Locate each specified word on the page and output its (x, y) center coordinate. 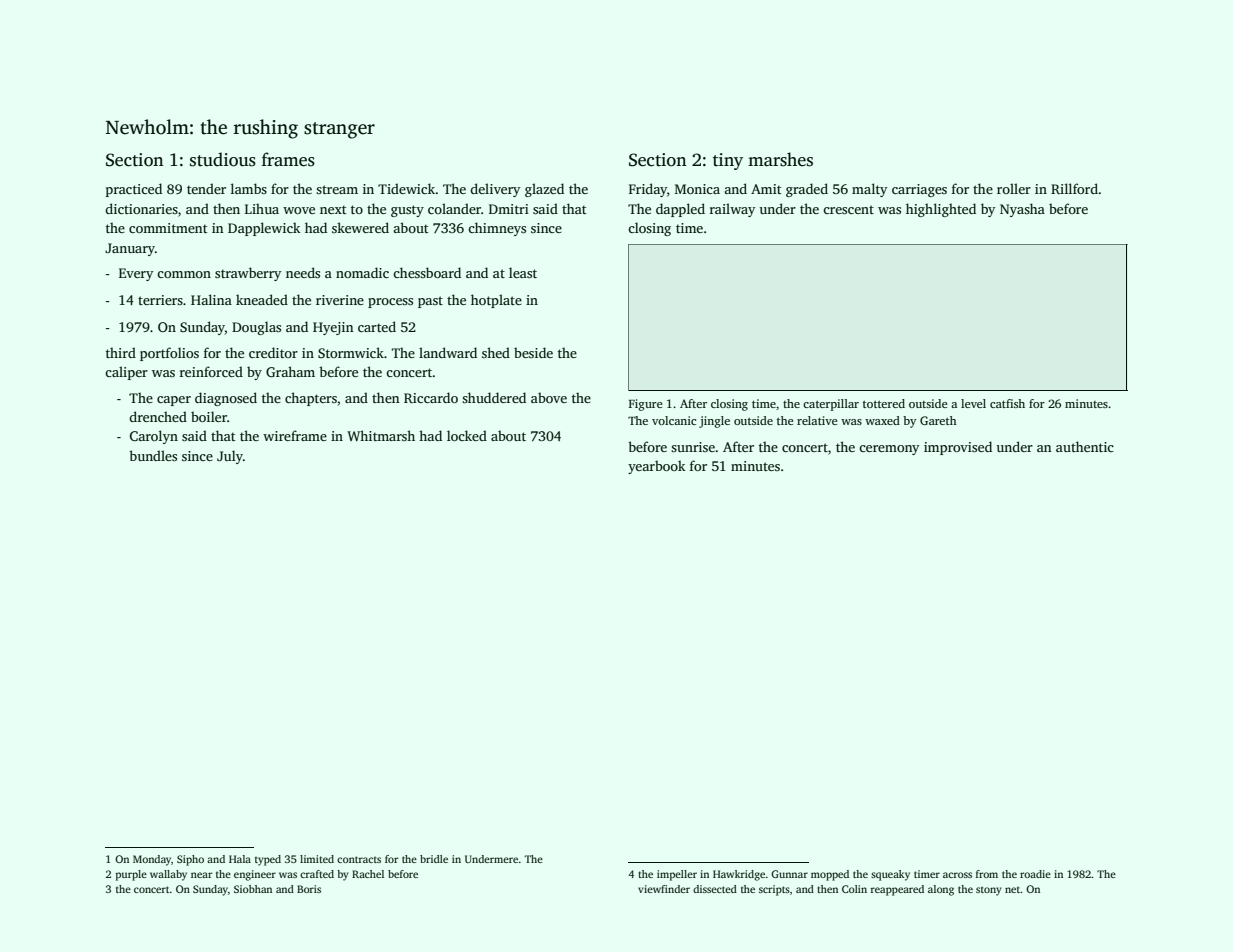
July (230, 457)
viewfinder (664, 889)
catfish (1007, 403)
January (130, 249)
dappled (680, 210)
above (549, 397)
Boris (309, 889)
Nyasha (1022, 210)
